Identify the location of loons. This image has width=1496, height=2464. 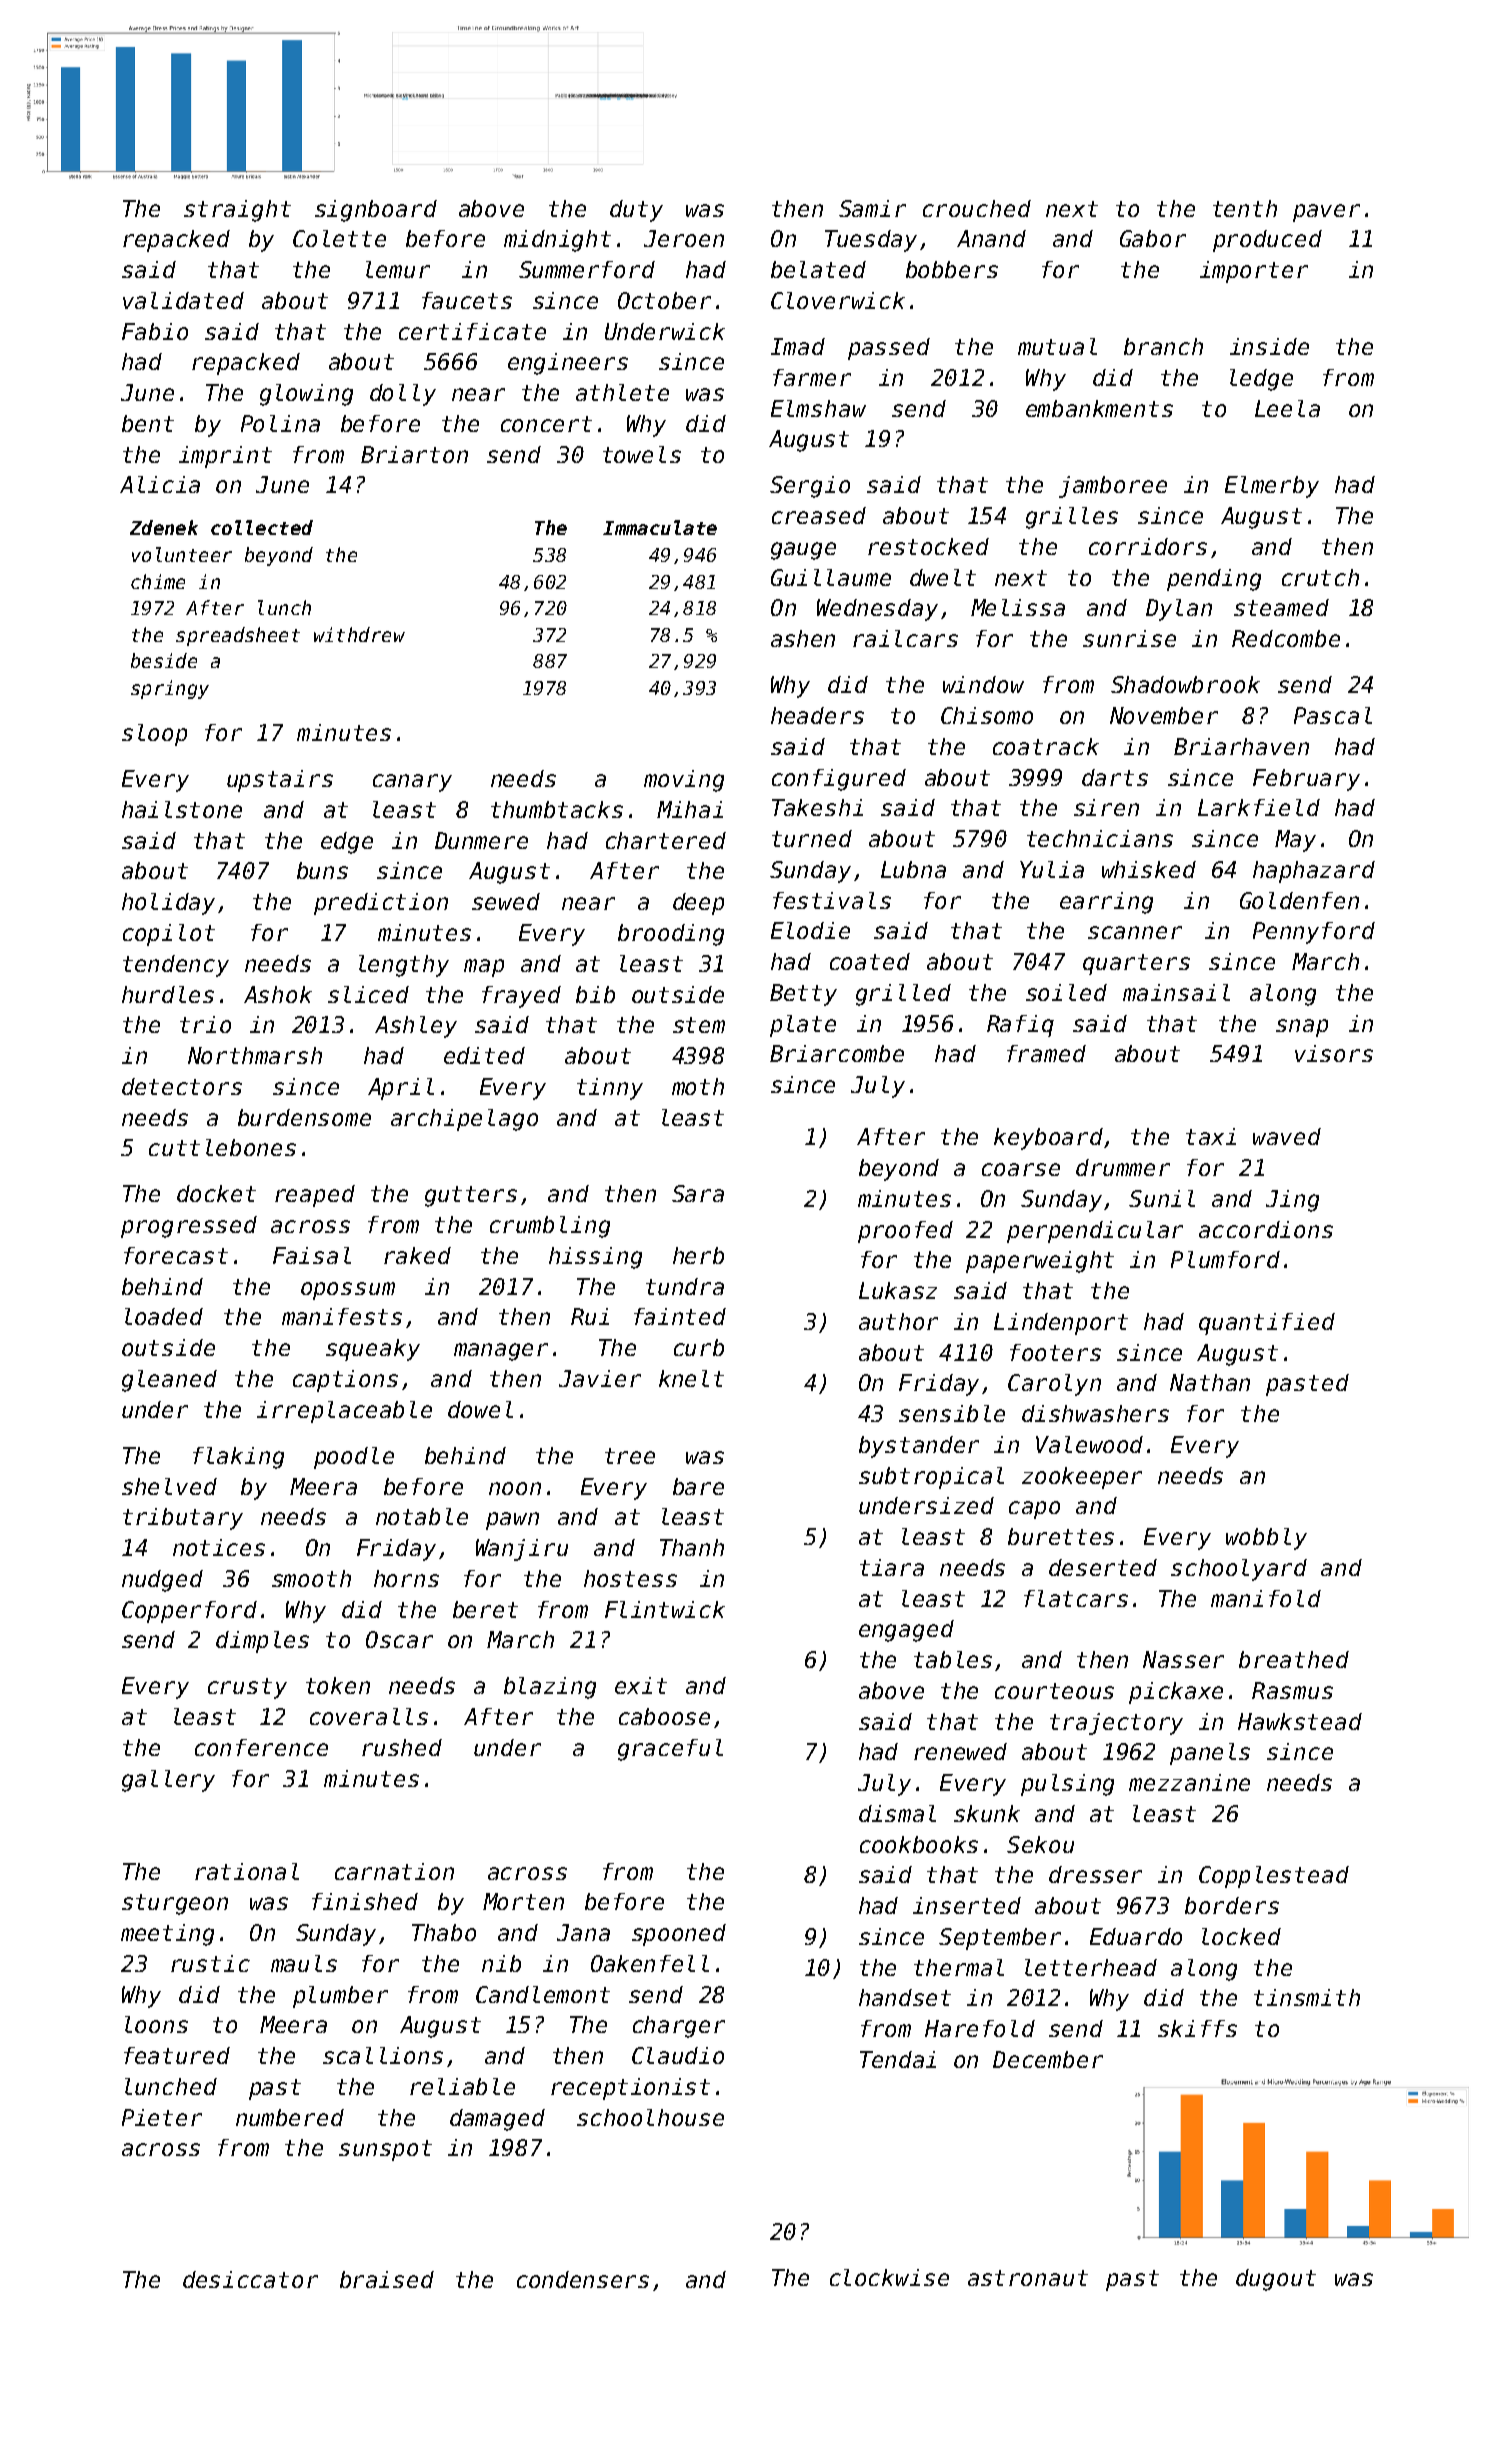
(156, 2024).
